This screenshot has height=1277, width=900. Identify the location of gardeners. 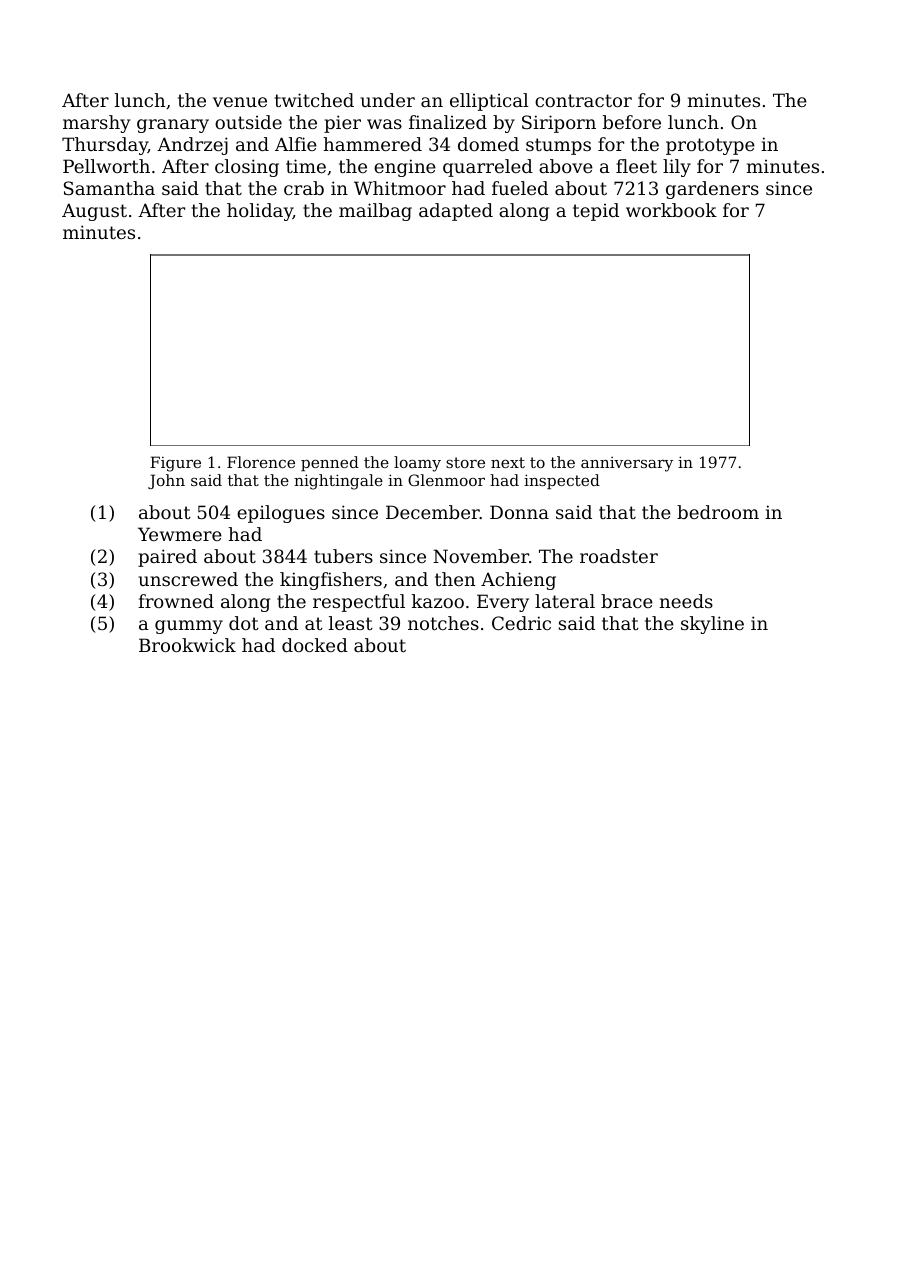
(712, 190).
